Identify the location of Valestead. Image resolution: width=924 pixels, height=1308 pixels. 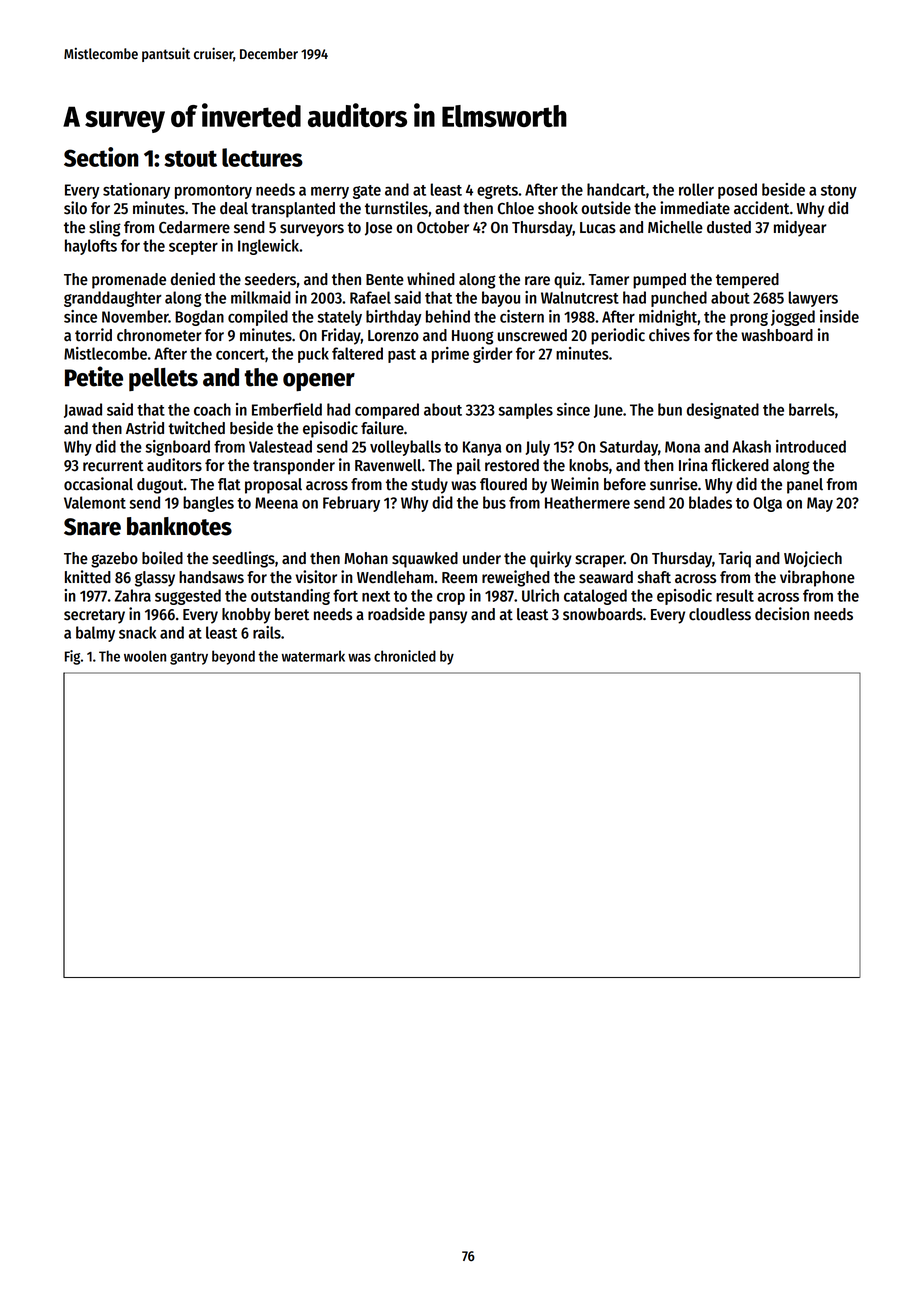
(280, 446).
